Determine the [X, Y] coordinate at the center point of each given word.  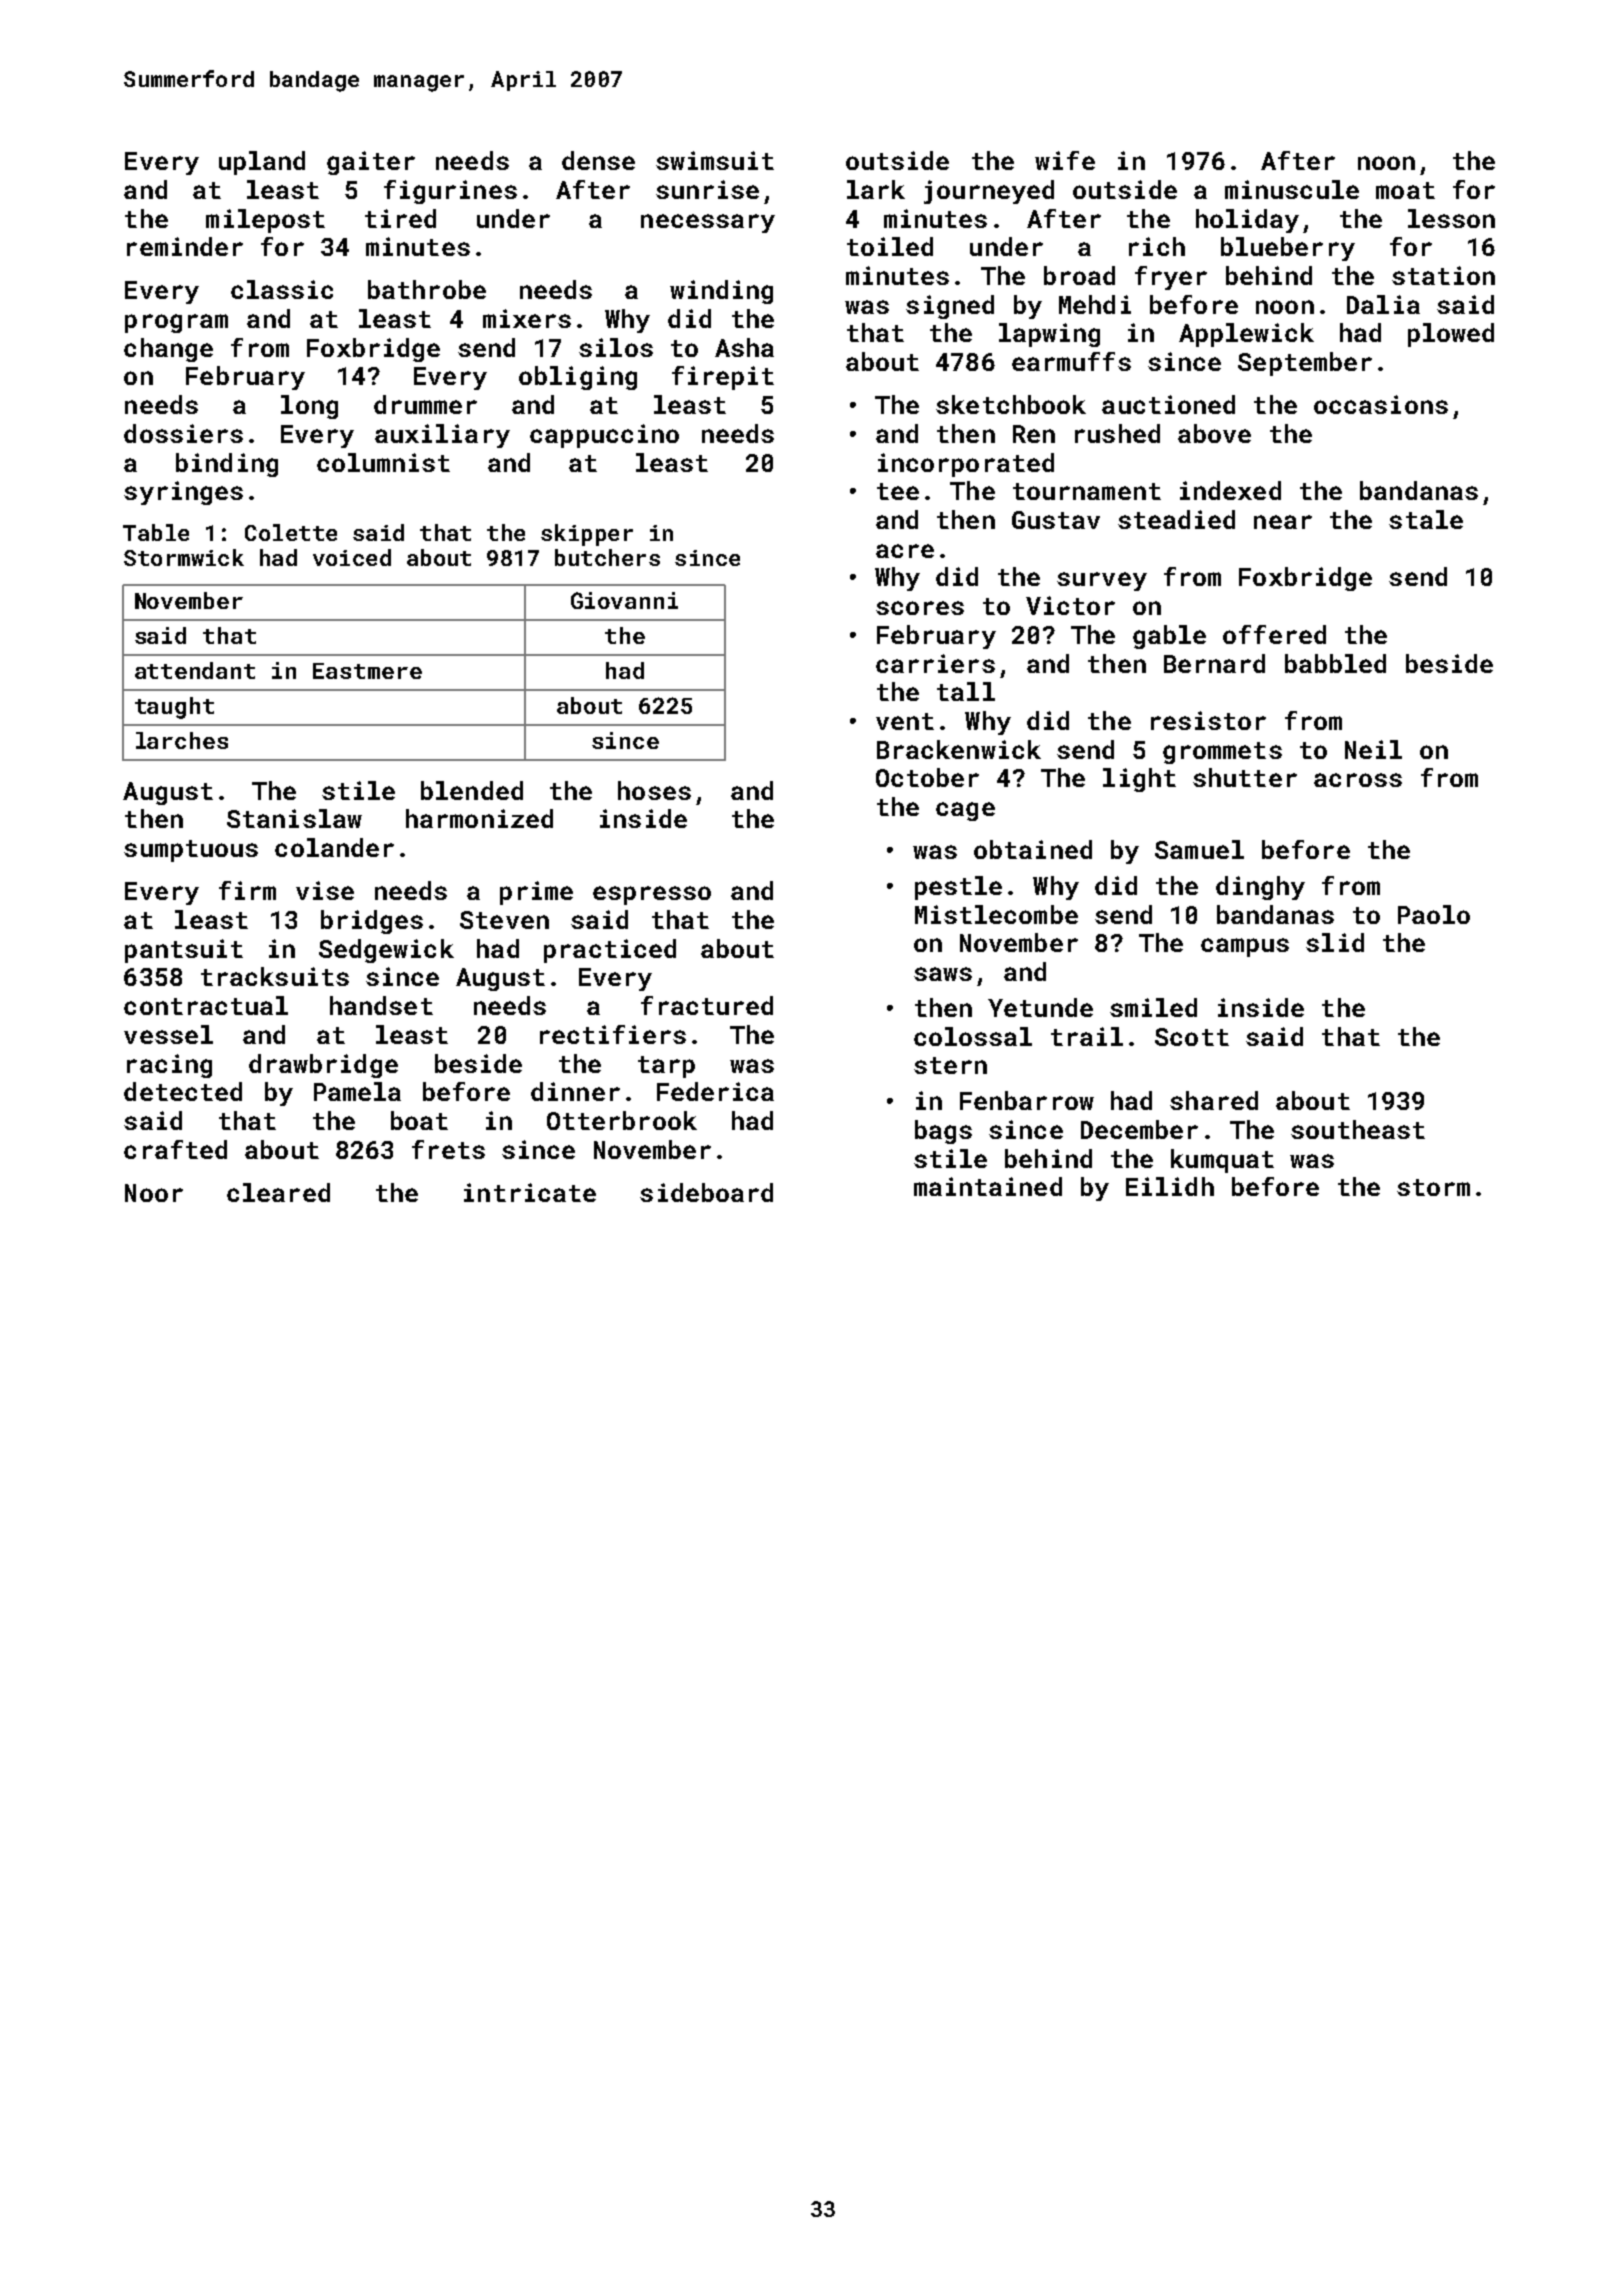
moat [1405, 190]
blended [472, 790]
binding [227, 465]
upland [262, 163]
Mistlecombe [996, 914]
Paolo [1434, 914]
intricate [530, 1192]
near [1283, 522]
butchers [607, 557]
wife [1065, 160]
